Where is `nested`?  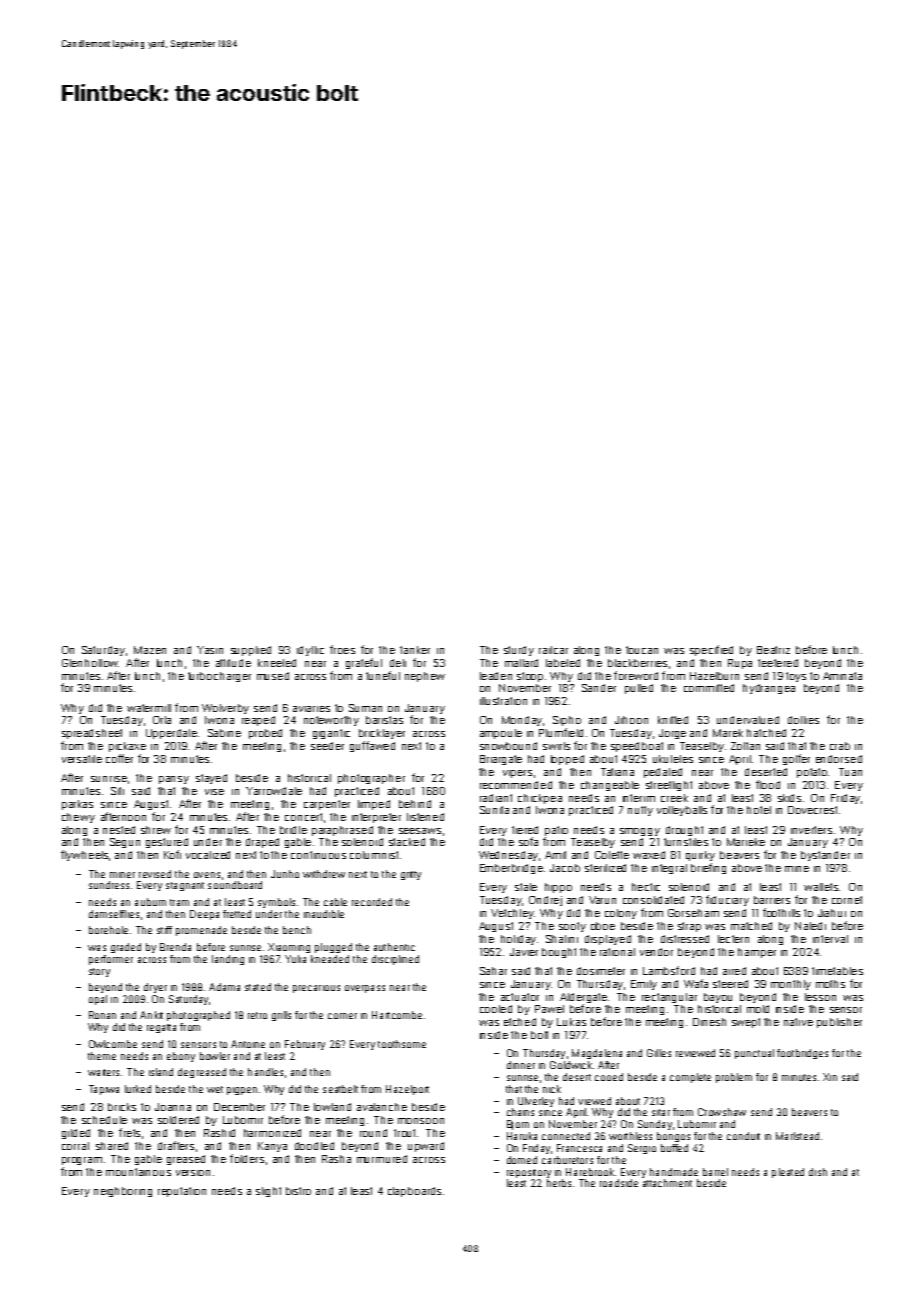 nested is located at coordinates (119, 830).
